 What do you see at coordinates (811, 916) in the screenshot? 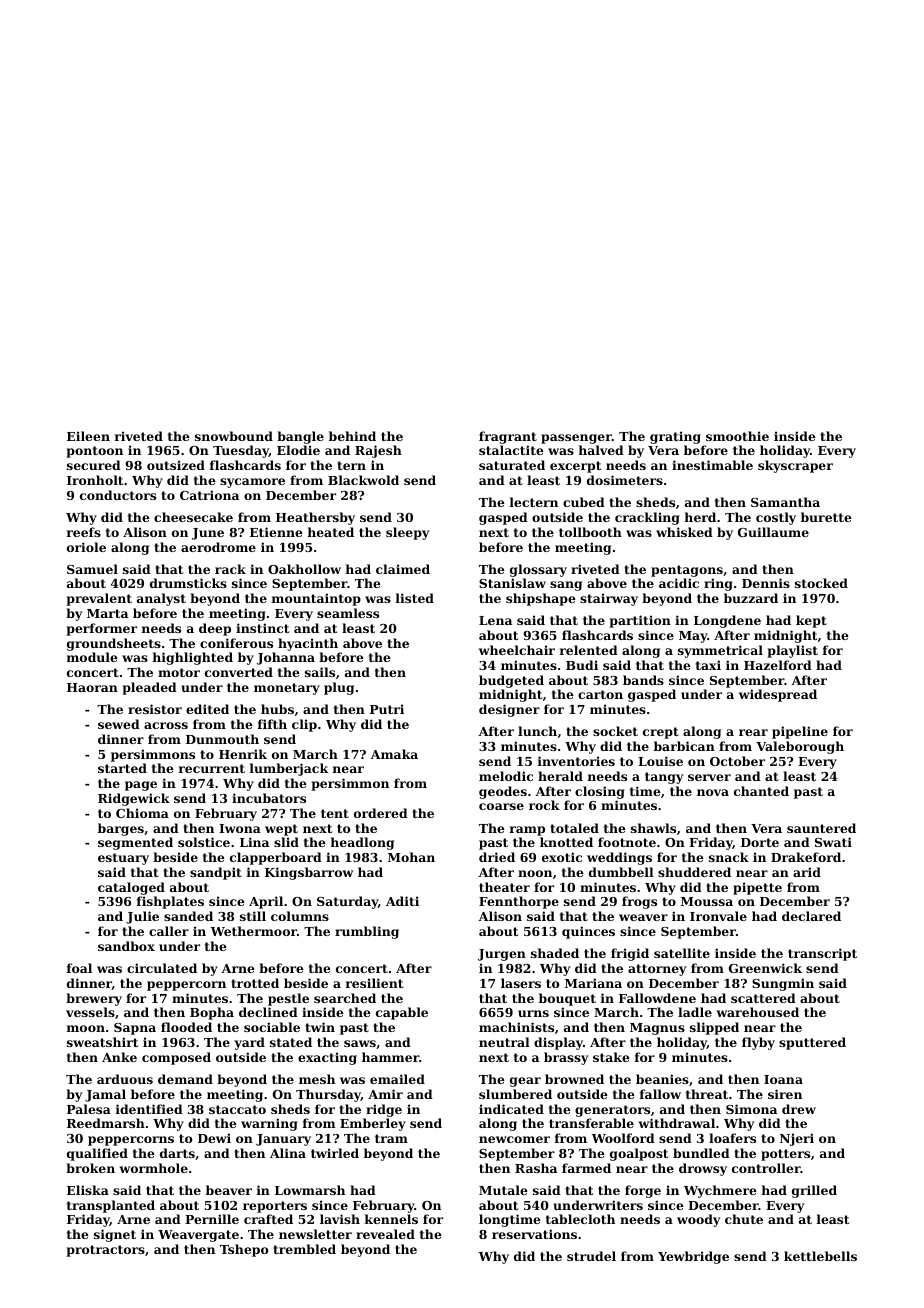
I see `declared` at bounding box center [811, 916].
